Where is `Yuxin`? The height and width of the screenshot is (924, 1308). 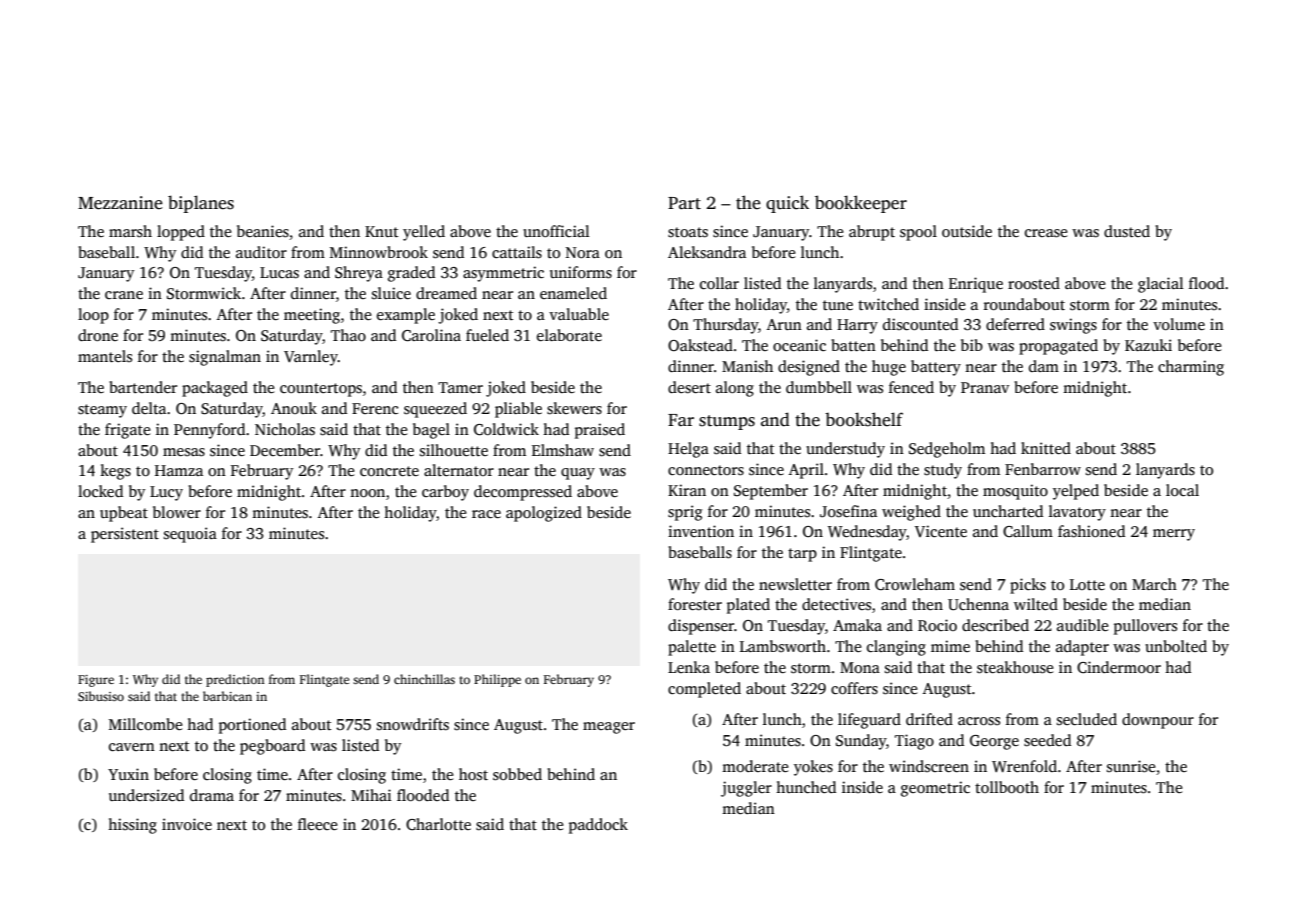
Yuxin is located at coordinates (128, 774).
